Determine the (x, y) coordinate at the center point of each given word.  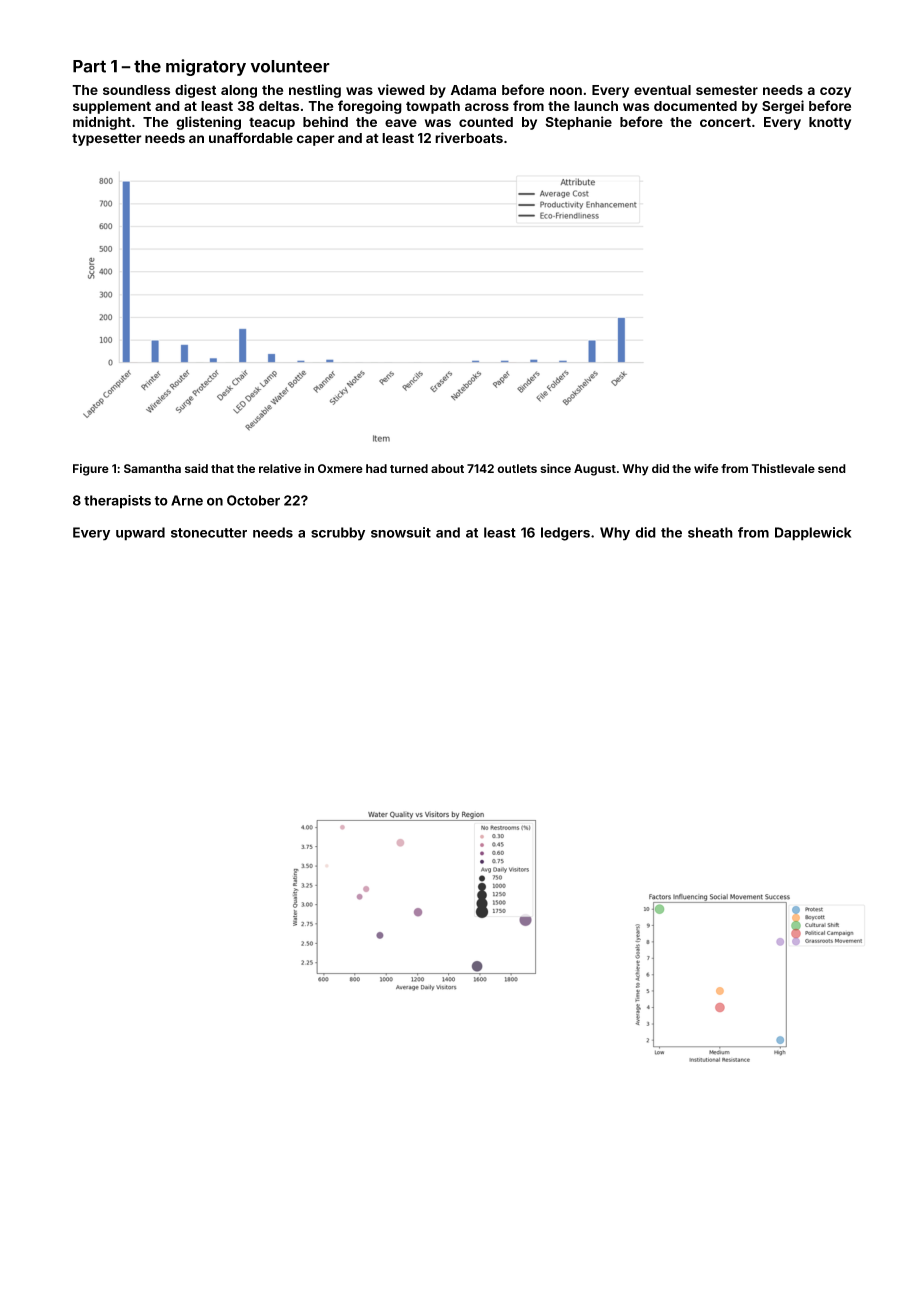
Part (89, 66)
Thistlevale (783, 468)
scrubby (338, 534)
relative (280, 468)
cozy (835, 92)
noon (566, 91)
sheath (710, 532)
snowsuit (401, 532)
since (555, 468)
